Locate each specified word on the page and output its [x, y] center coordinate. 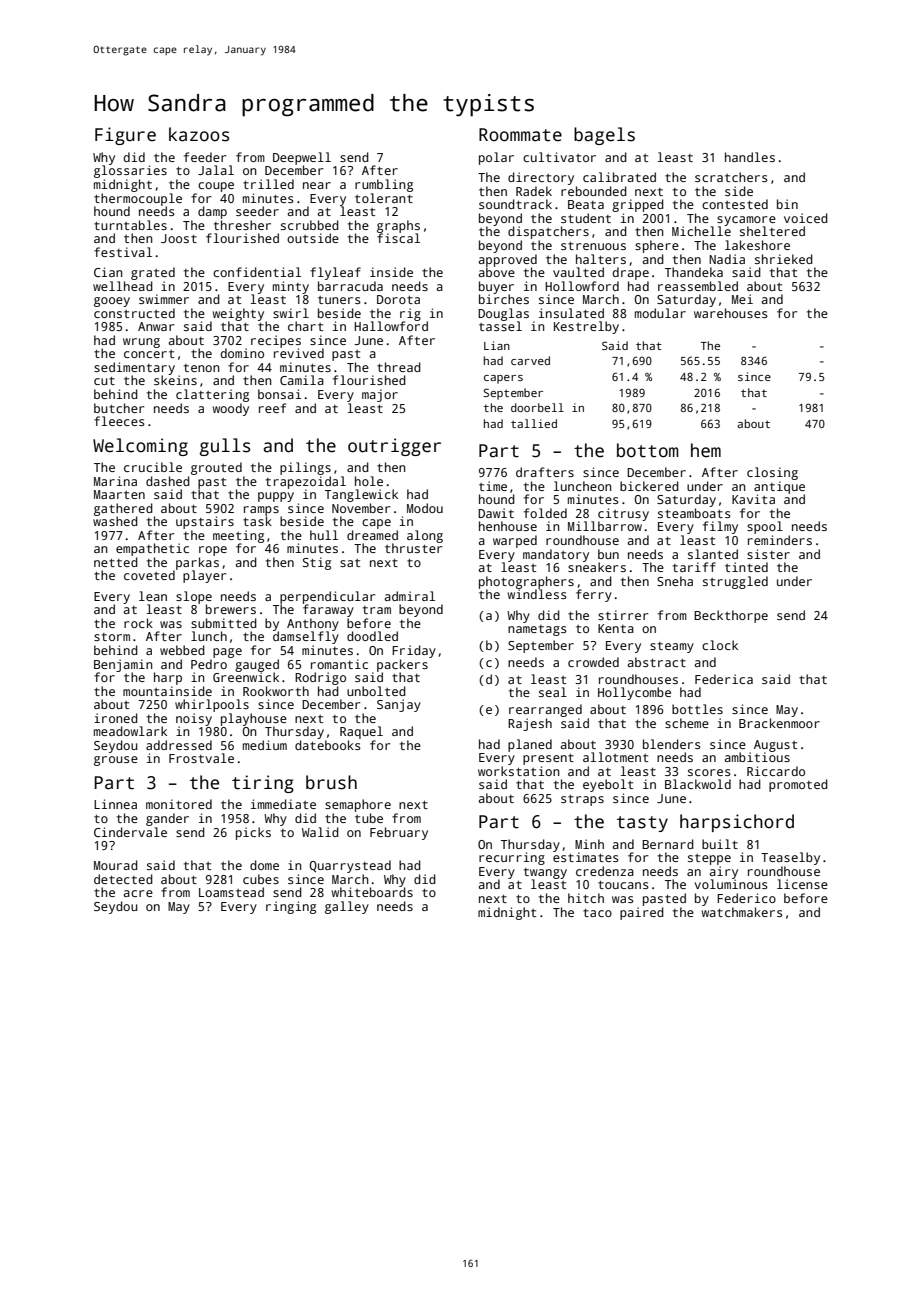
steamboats [694, 513]
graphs [398, 226]
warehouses [731, 313]
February [399, 833]
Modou [425, 508]
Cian [108, 272]
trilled [268, 184]
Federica [724, 679]
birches [504, 299]
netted [116, 562]
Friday [414, 651]
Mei [742, 299]
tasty [642, 824]
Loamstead [231, 892]
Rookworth [276, 691]
